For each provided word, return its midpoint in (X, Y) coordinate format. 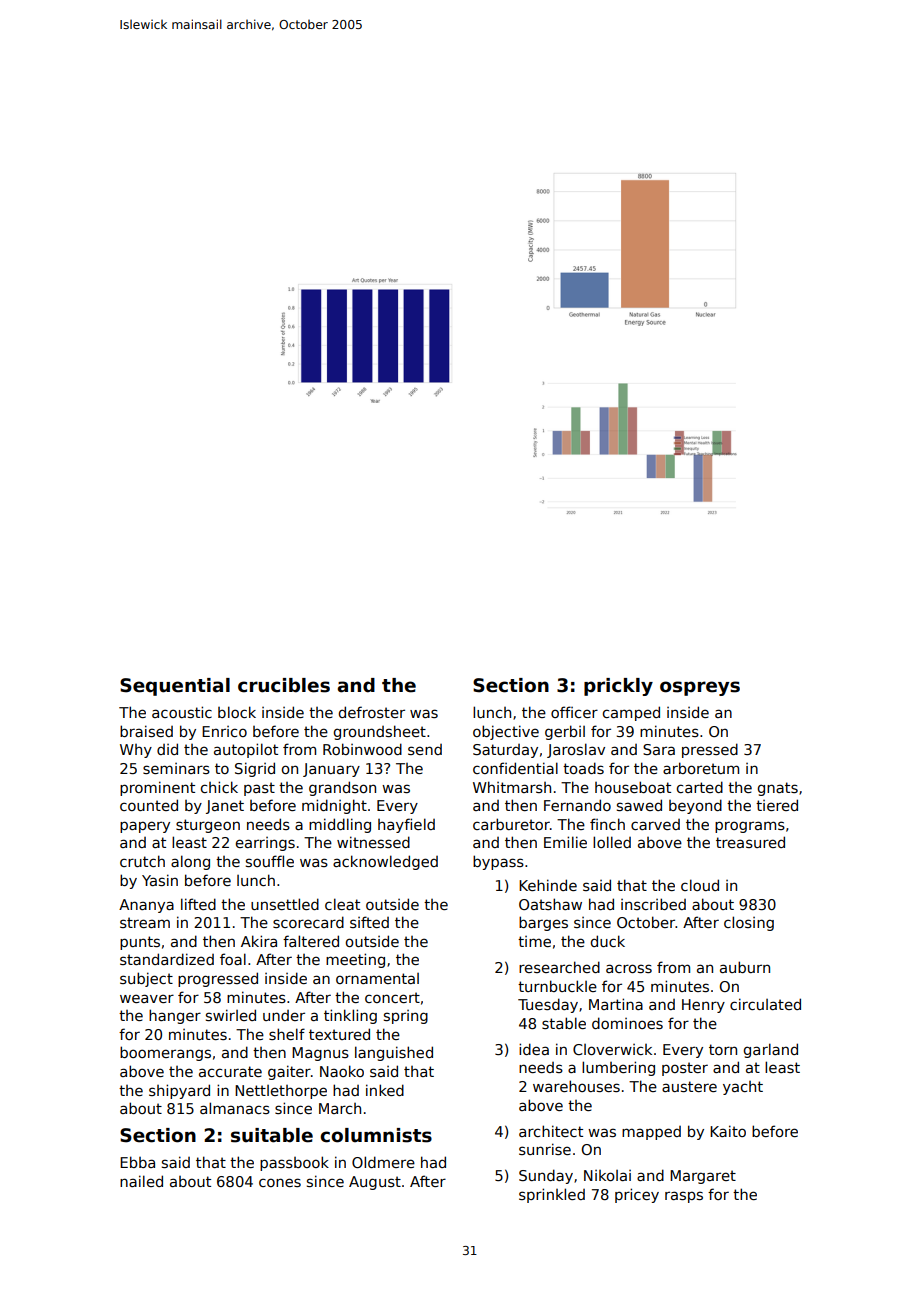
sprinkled (552, 1195)
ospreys (700, 688)
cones (280, 1182)
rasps (684, 1197)
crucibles (284, 685)
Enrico (224, 731)
